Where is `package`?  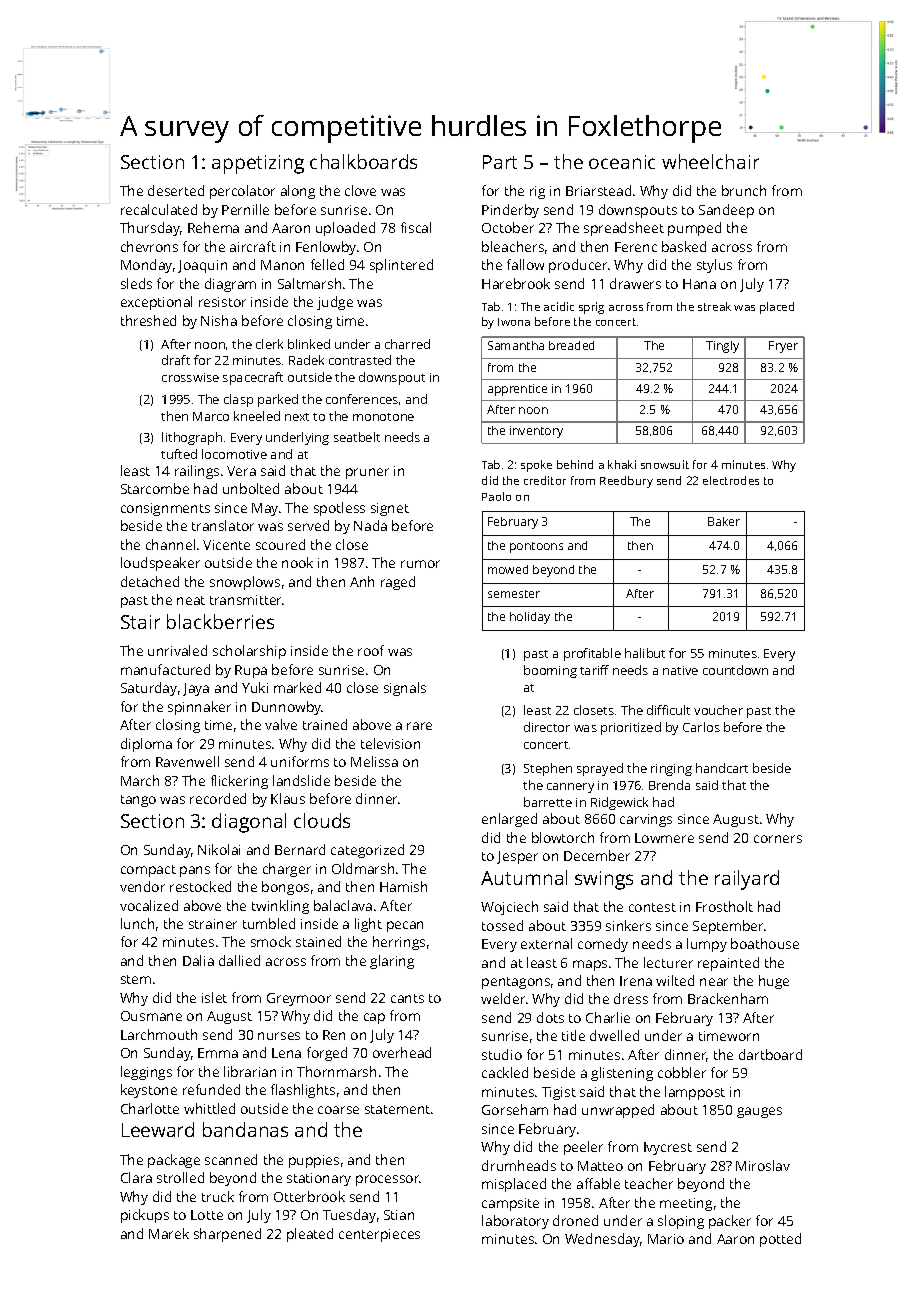 package is located at coordinates (174, 1161).
